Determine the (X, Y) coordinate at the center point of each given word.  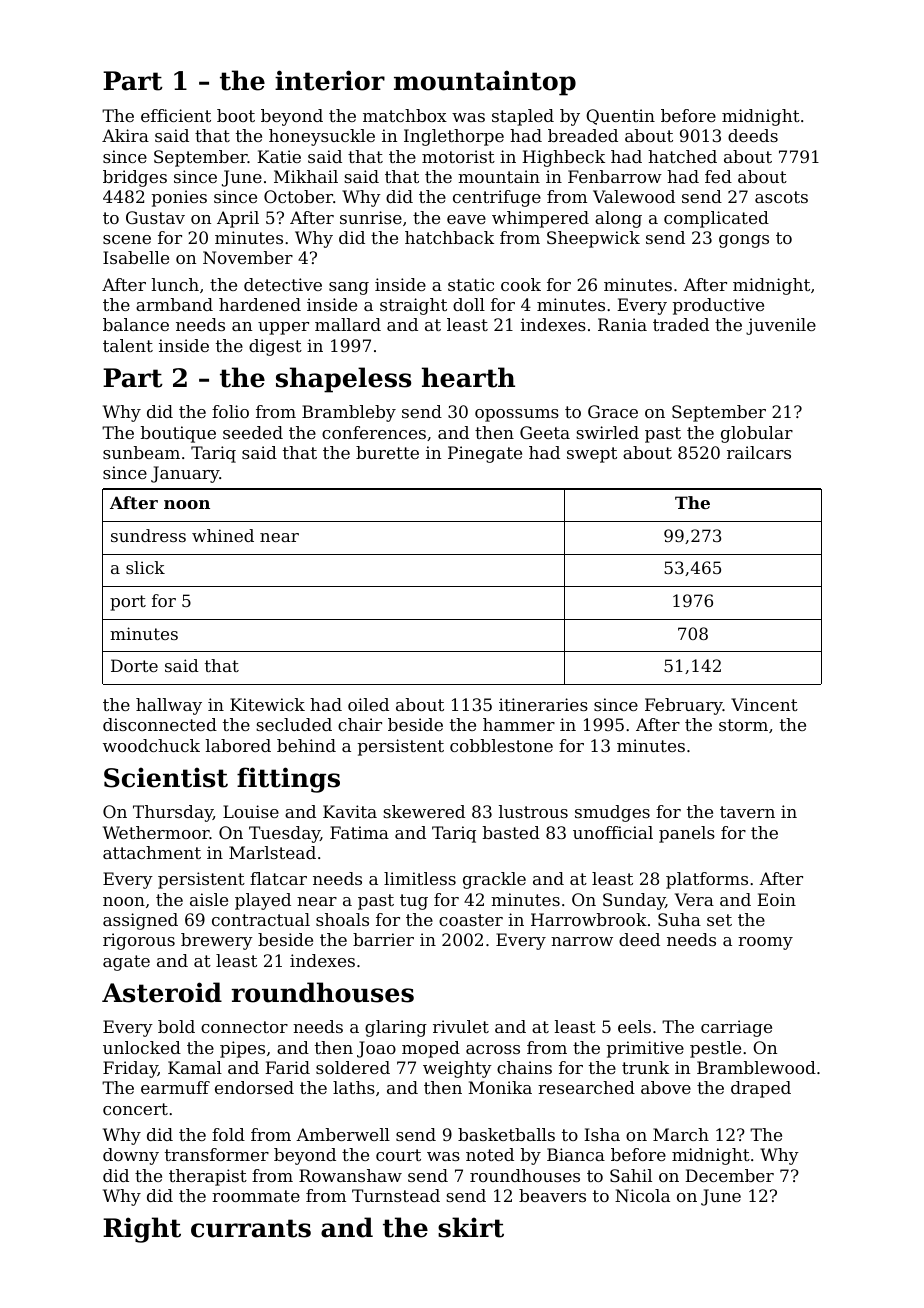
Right (142, 1230)
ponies (179, 198)
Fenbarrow (615, 176)
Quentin (620, 117)
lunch (175, 284)
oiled (368, 704)
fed (718, 176)
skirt (471, 1227)
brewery (217, 941)
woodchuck (151, 745)
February (684, 706)
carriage (736, 1028)
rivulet (461, 1026)
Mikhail (306, 176)
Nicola (642, 1195)
